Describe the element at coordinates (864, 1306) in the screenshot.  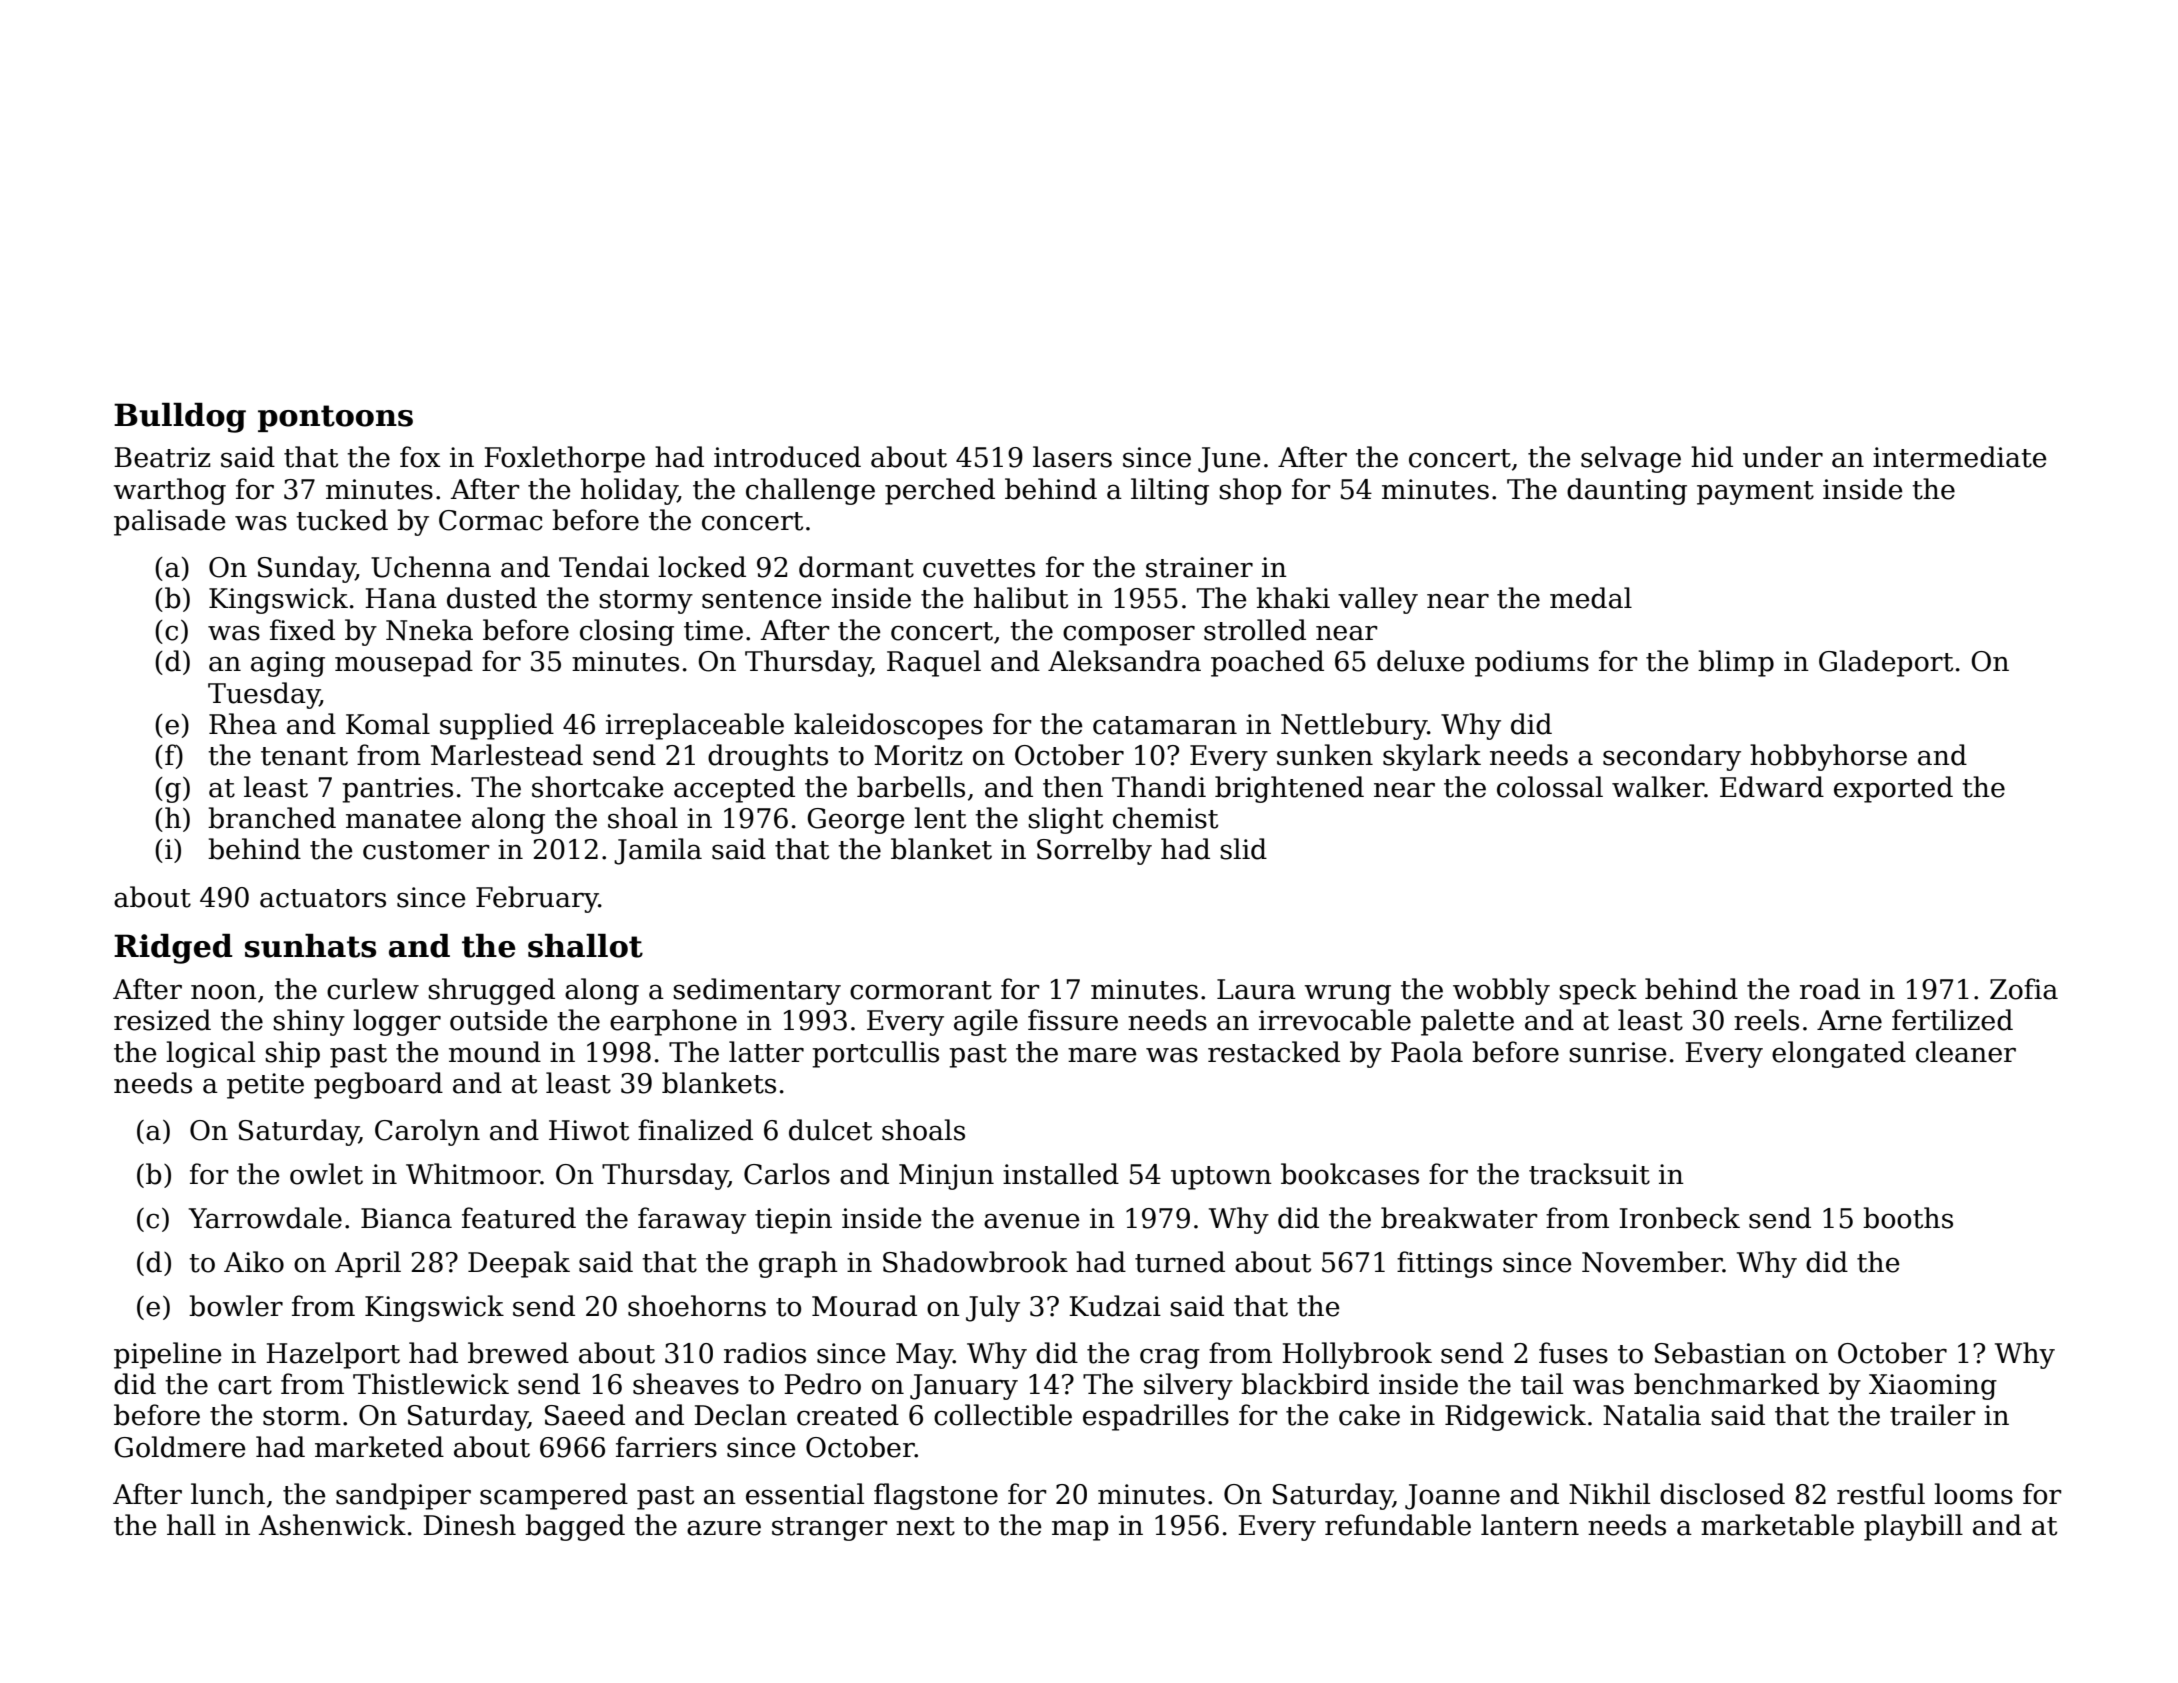
I see `Mourad` at that location.
